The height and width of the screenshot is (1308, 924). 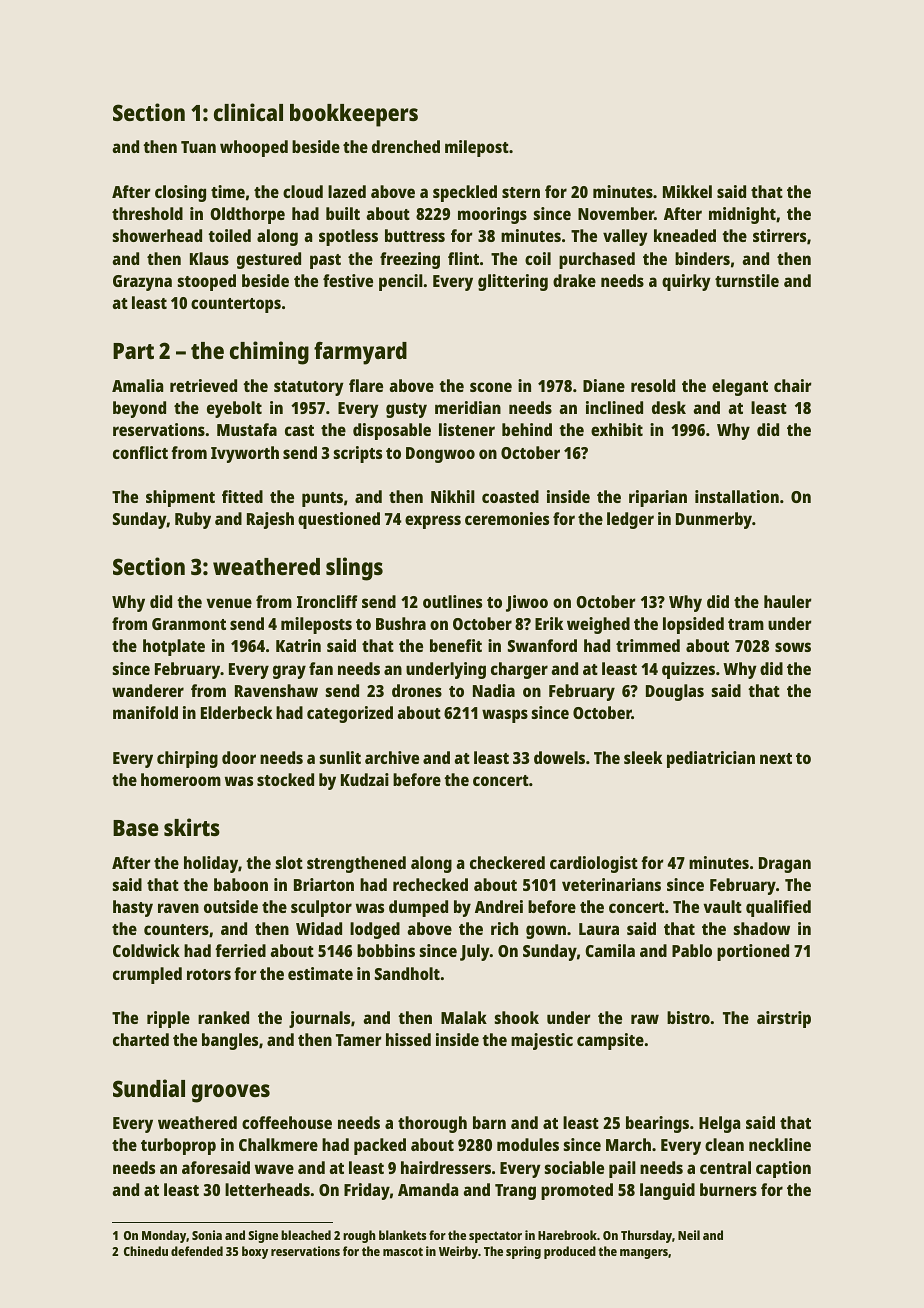 I want to click on July, so click(x=475, y=952).
